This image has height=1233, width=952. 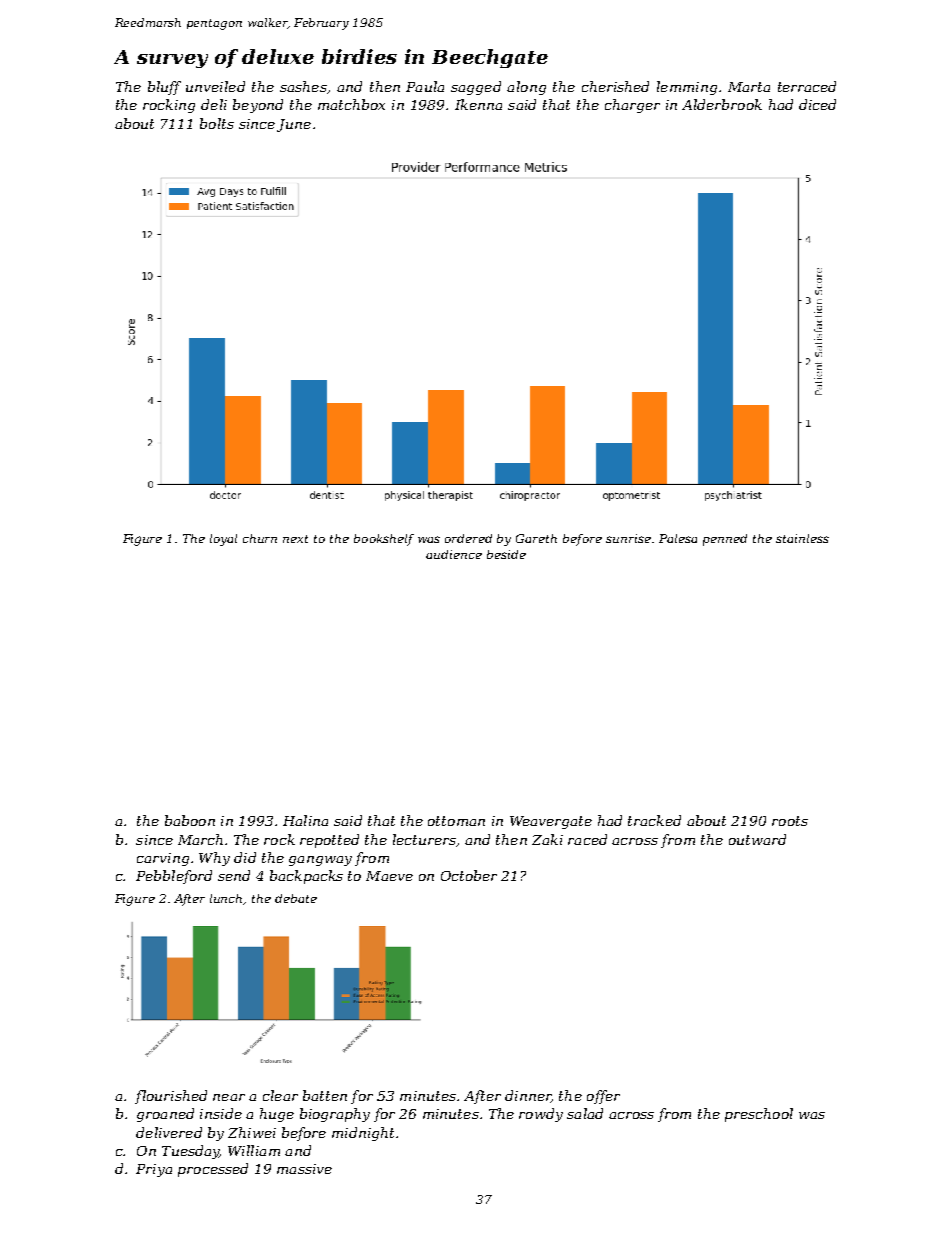 What do you see at coordinates (468, 538) in the image?
I see `ordered` at bounding box center [468, 538].
